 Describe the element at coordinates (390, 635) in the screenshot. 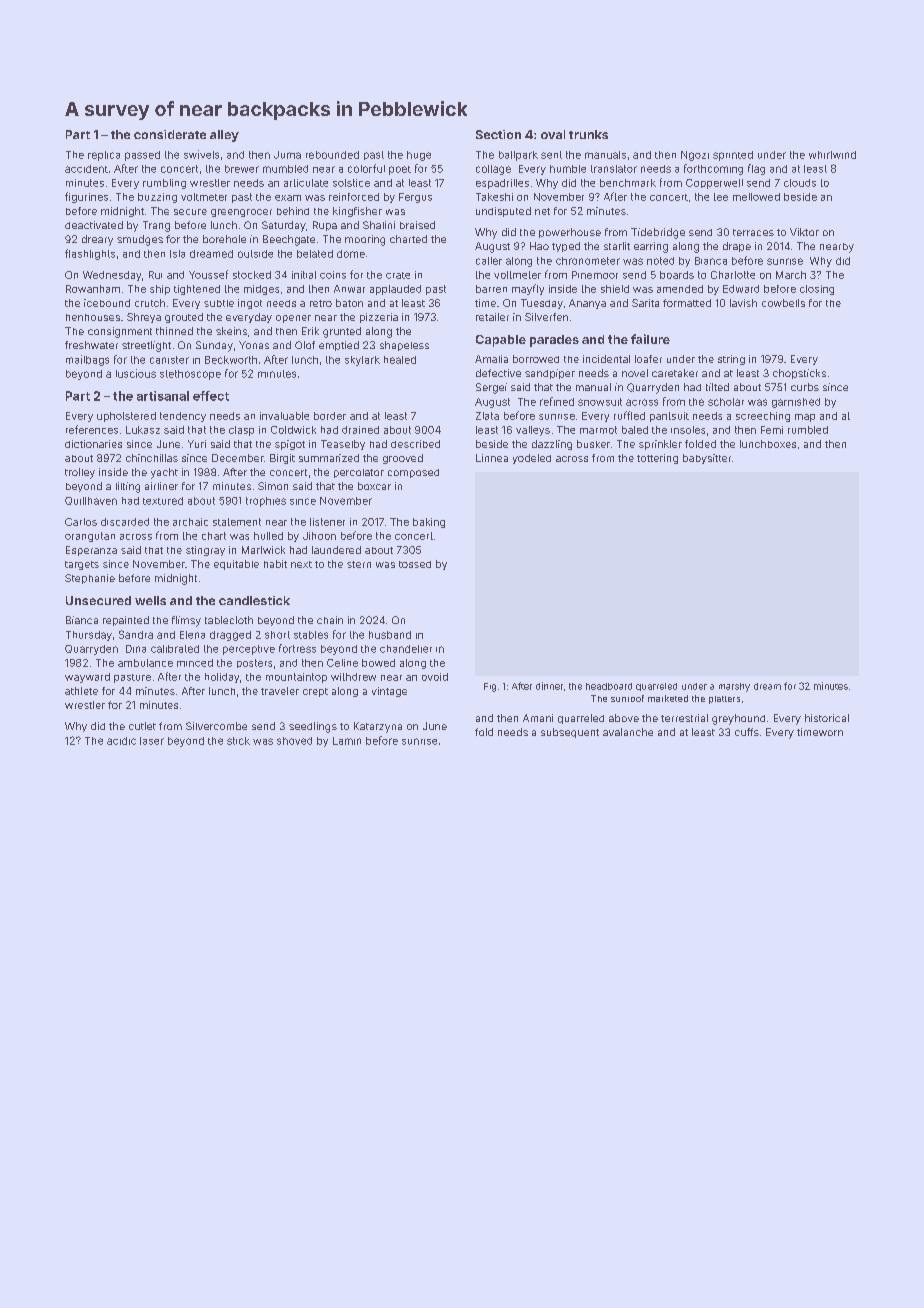

I see `husband` at that location.
